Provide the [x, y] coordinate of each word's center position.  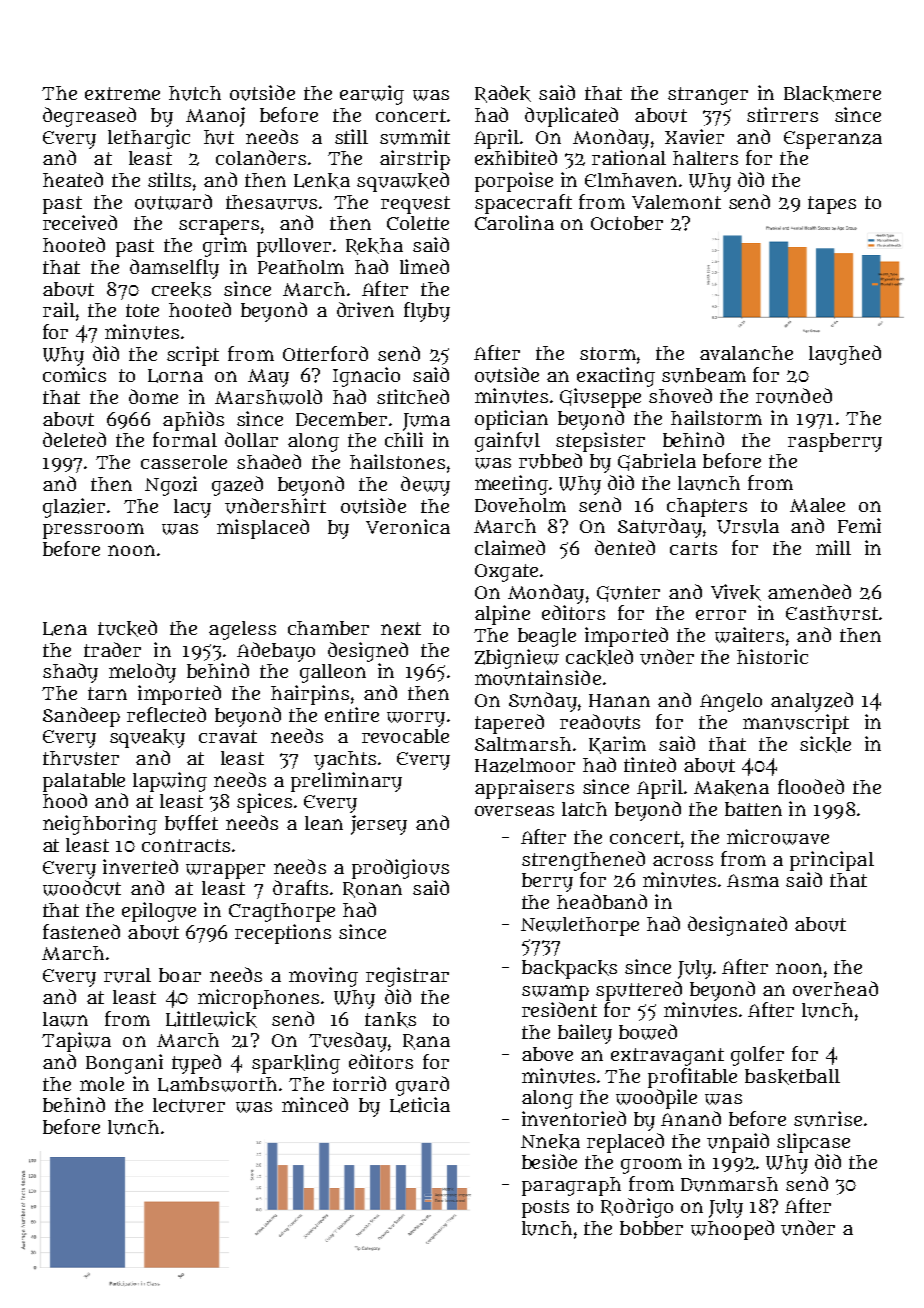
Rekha [374, 246]
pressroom [93, 531]
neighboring [100, 825]
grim [225, 247]
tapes [832, 205]
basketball [792, 1077]
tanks [390, 1020]
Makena [731, 788]
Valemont [676, 202]
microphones [258, 999]
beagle [547, 637]
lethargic [149, 139]
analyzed [812, 702]
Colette [418, 223]
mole [102, 1084]
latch [584, 809]
